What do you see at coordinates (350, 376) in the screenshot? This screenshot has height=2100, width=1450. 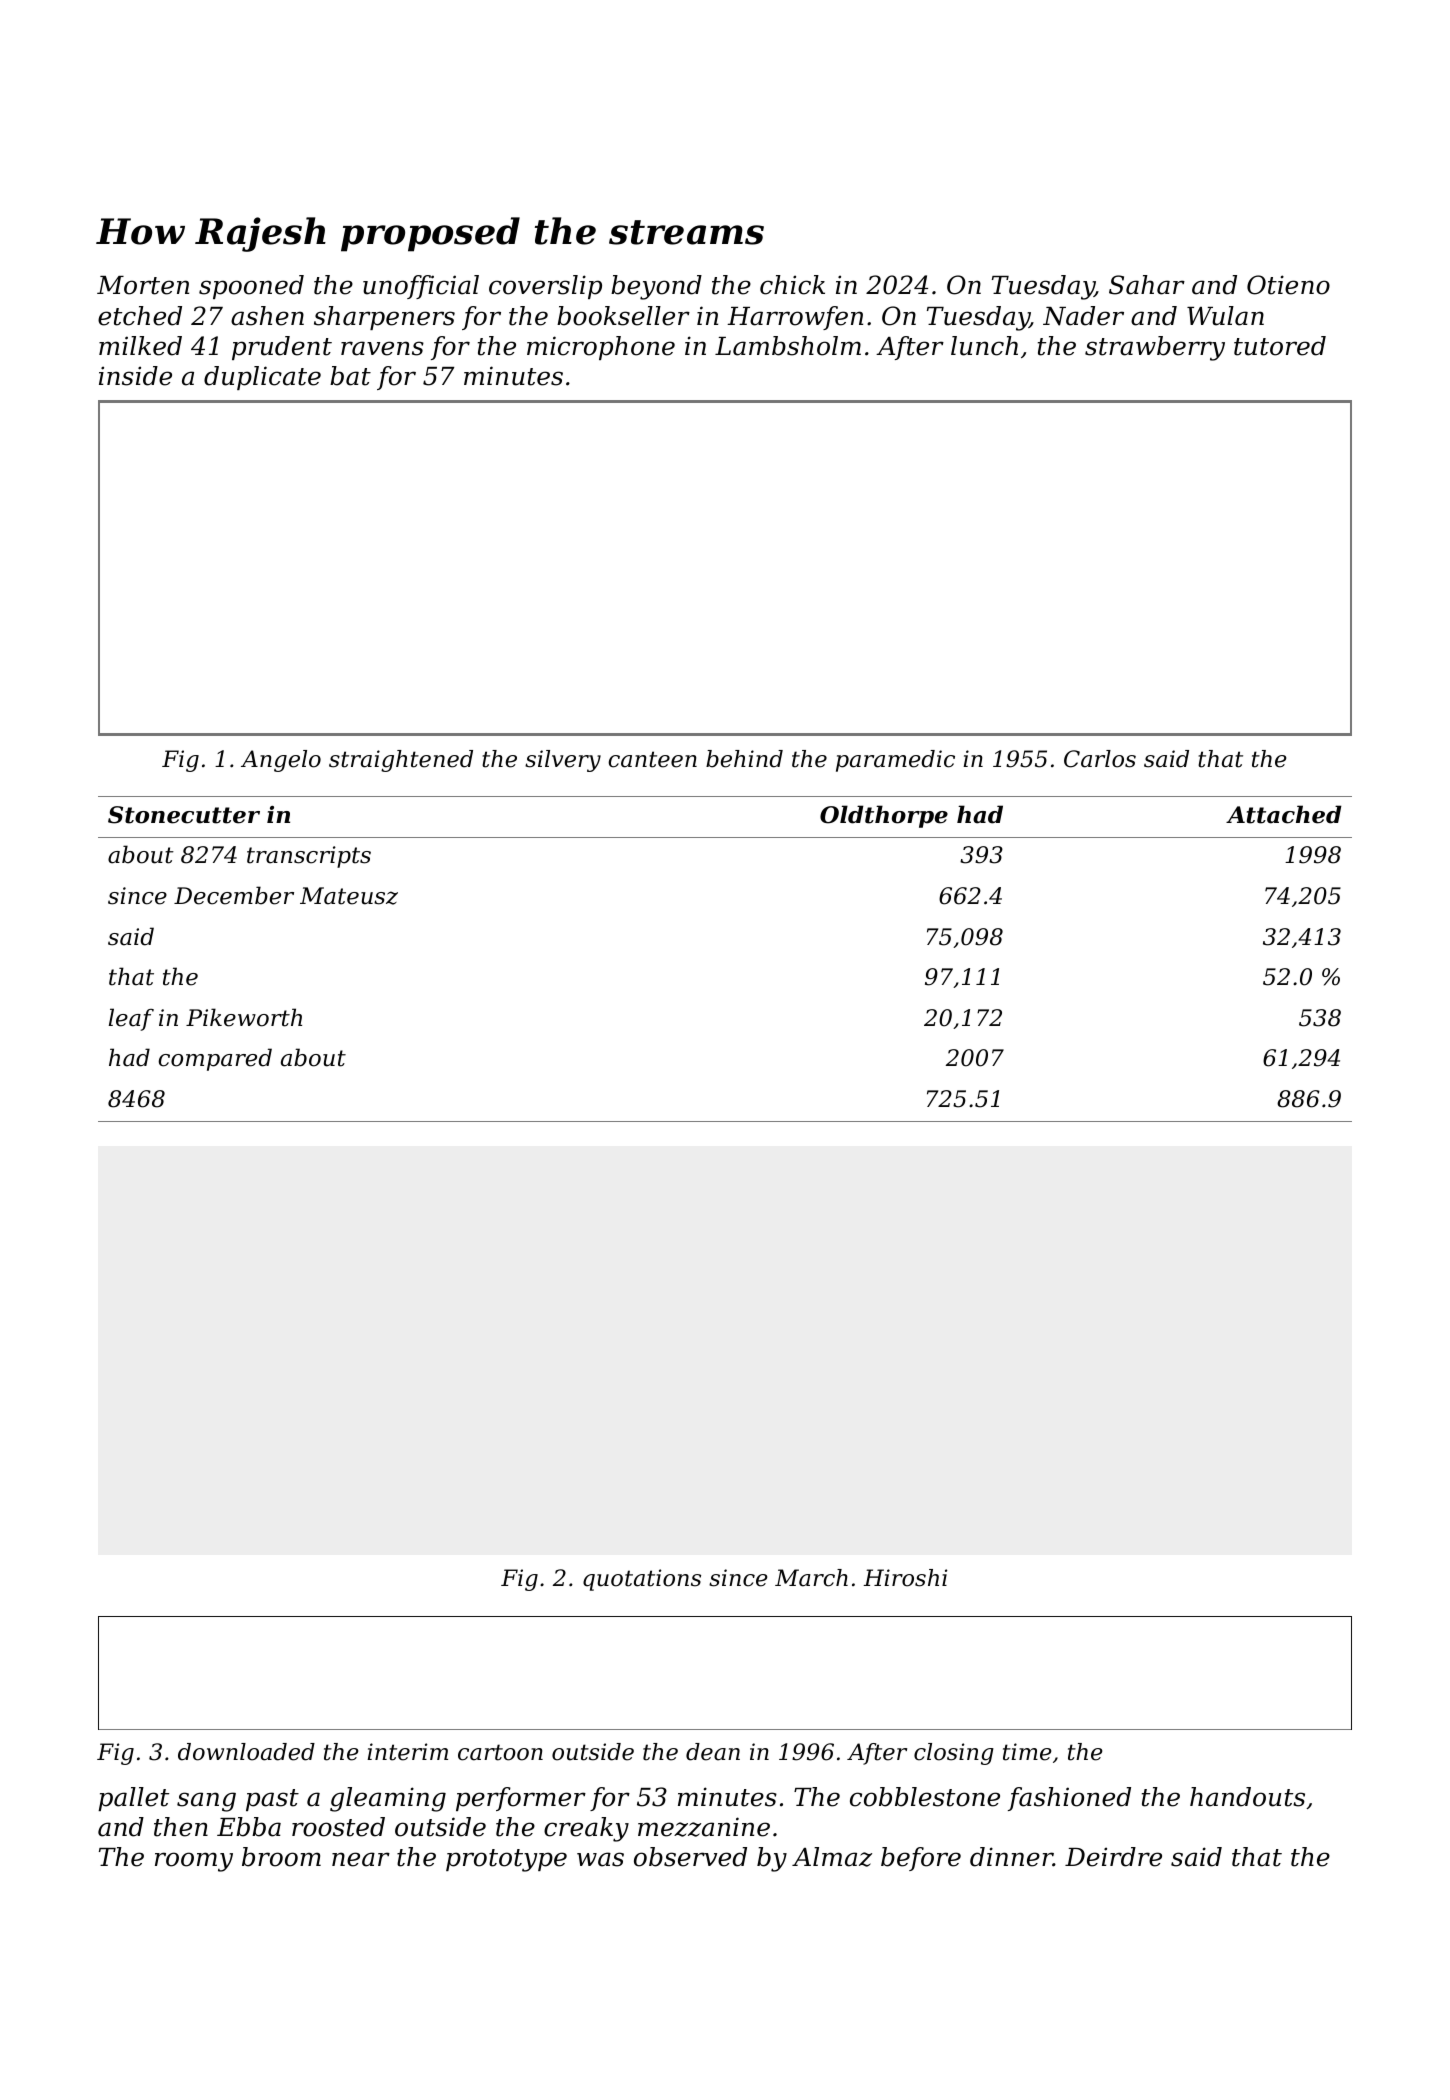 I see `bat` at bounding box center [350, 376].
